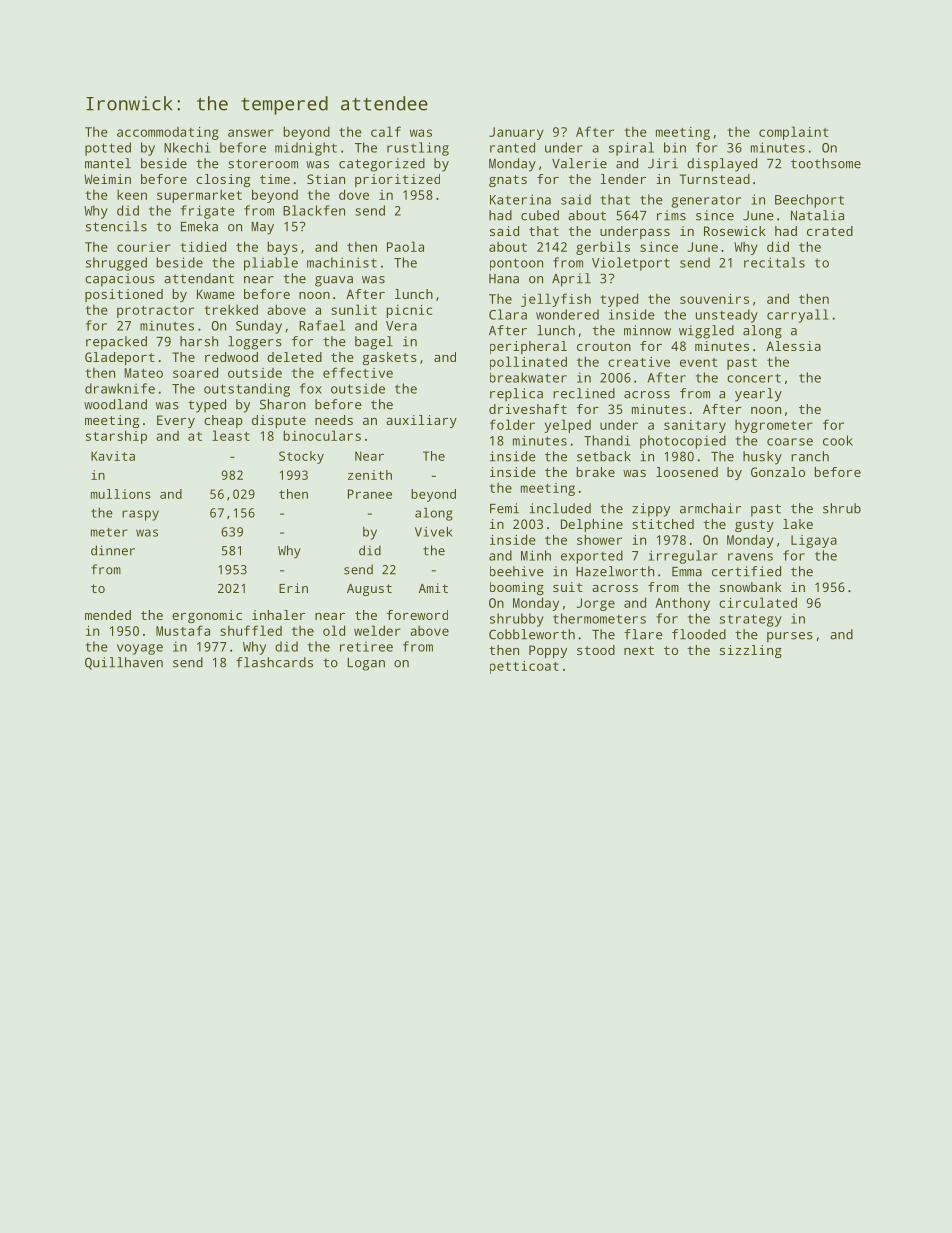  Describe the element at coordinates (433, 588) in the document. I see `Amit` at that location.
